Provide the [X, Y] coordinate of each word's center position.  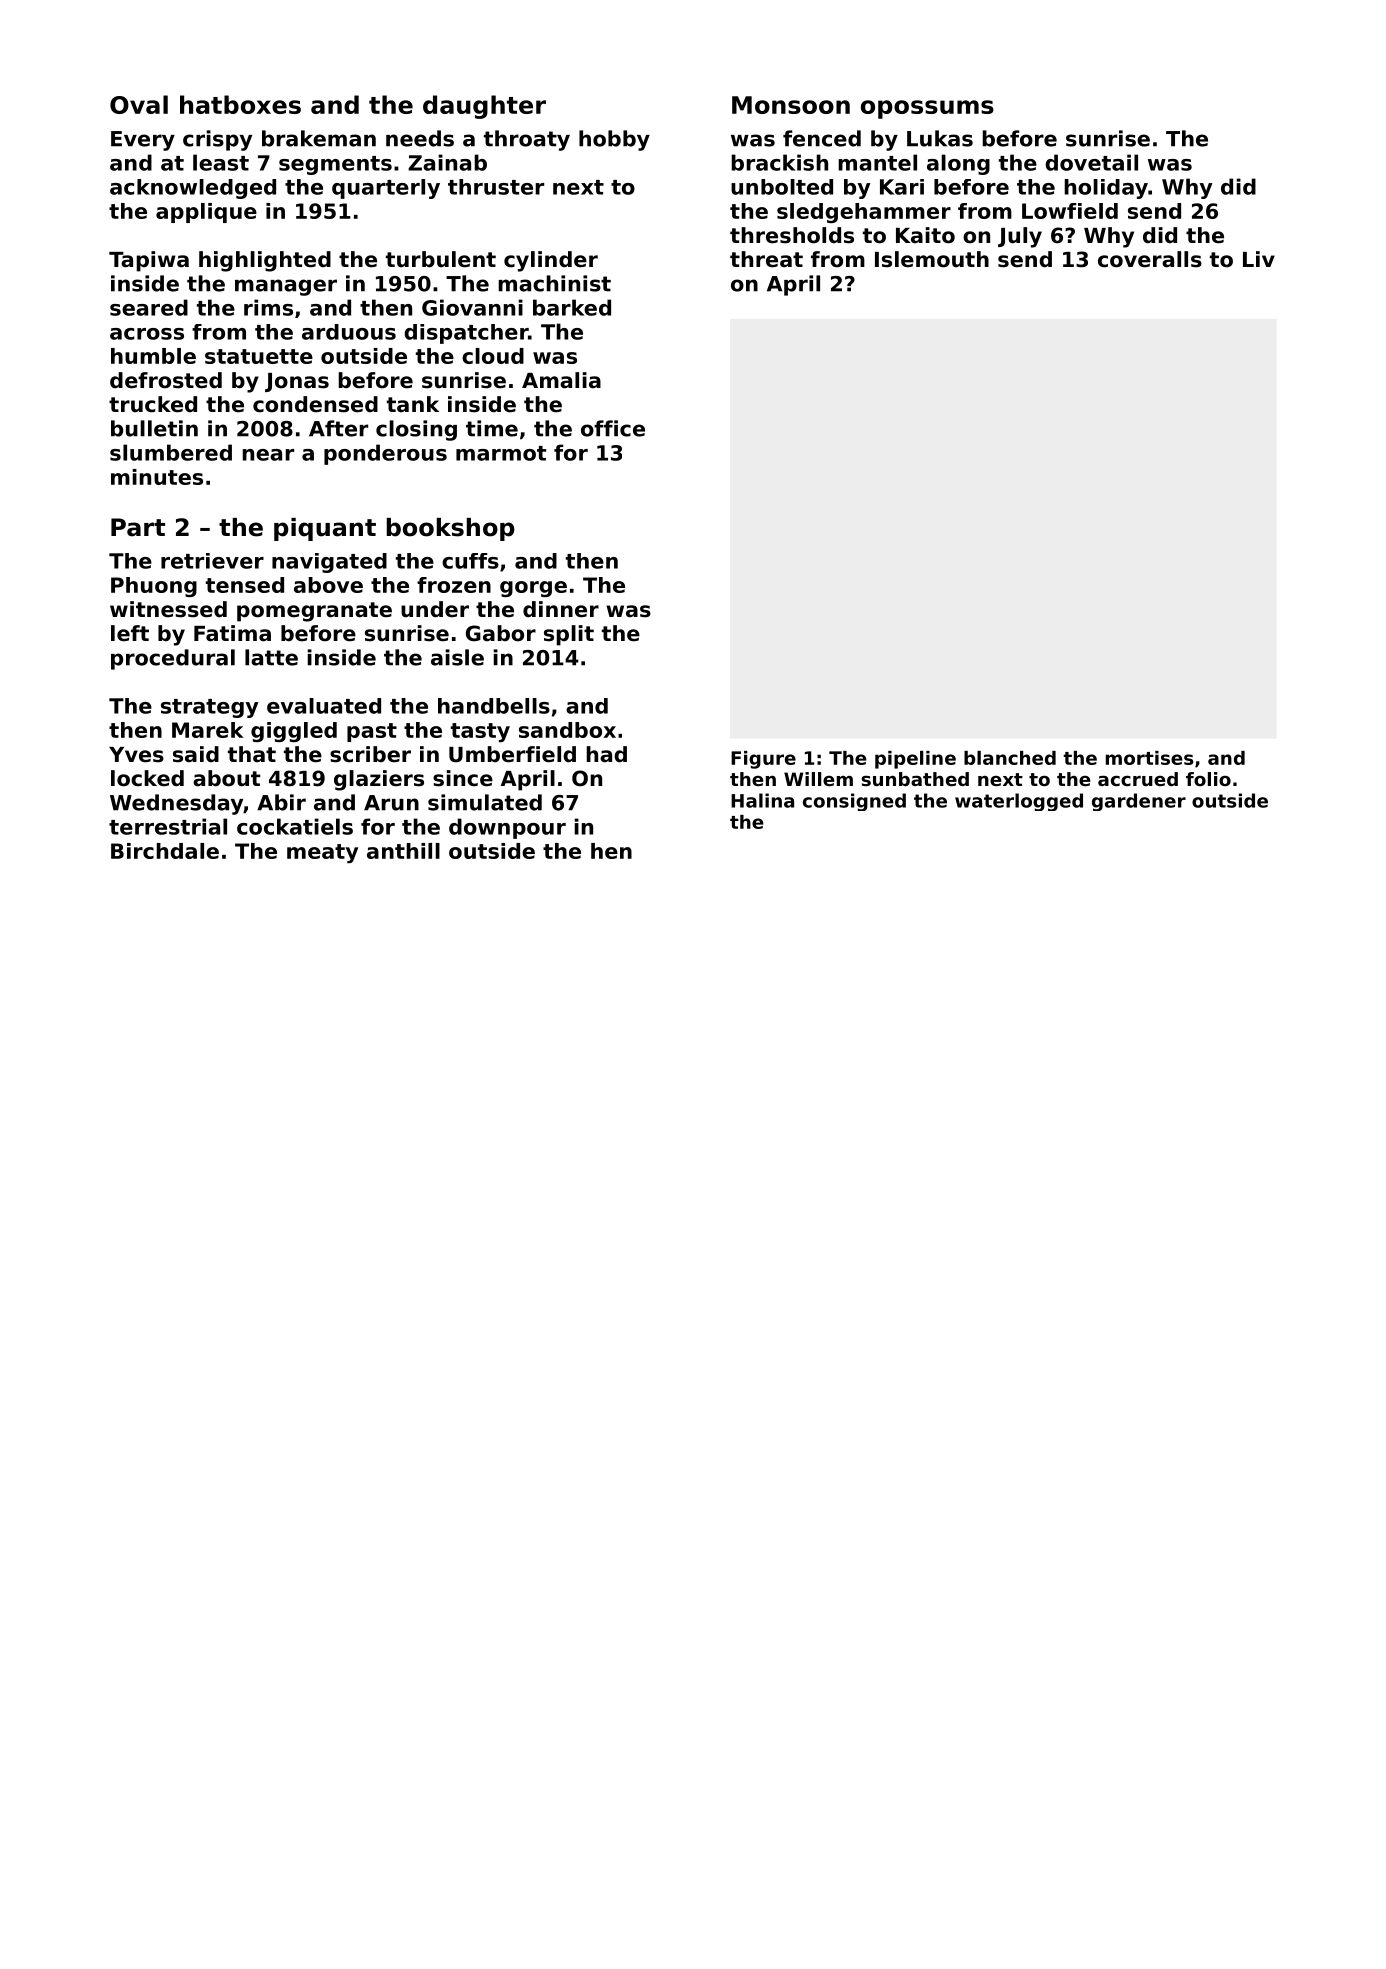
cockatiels [295, 826]
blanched [1010, 758]
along [958, 164]
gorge [533, 589]
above [328, 585]
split [569, 635]
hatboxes [240, 104]
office [613, 428]
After [338, 428]
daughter [484, 107]
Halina [762, 800]
